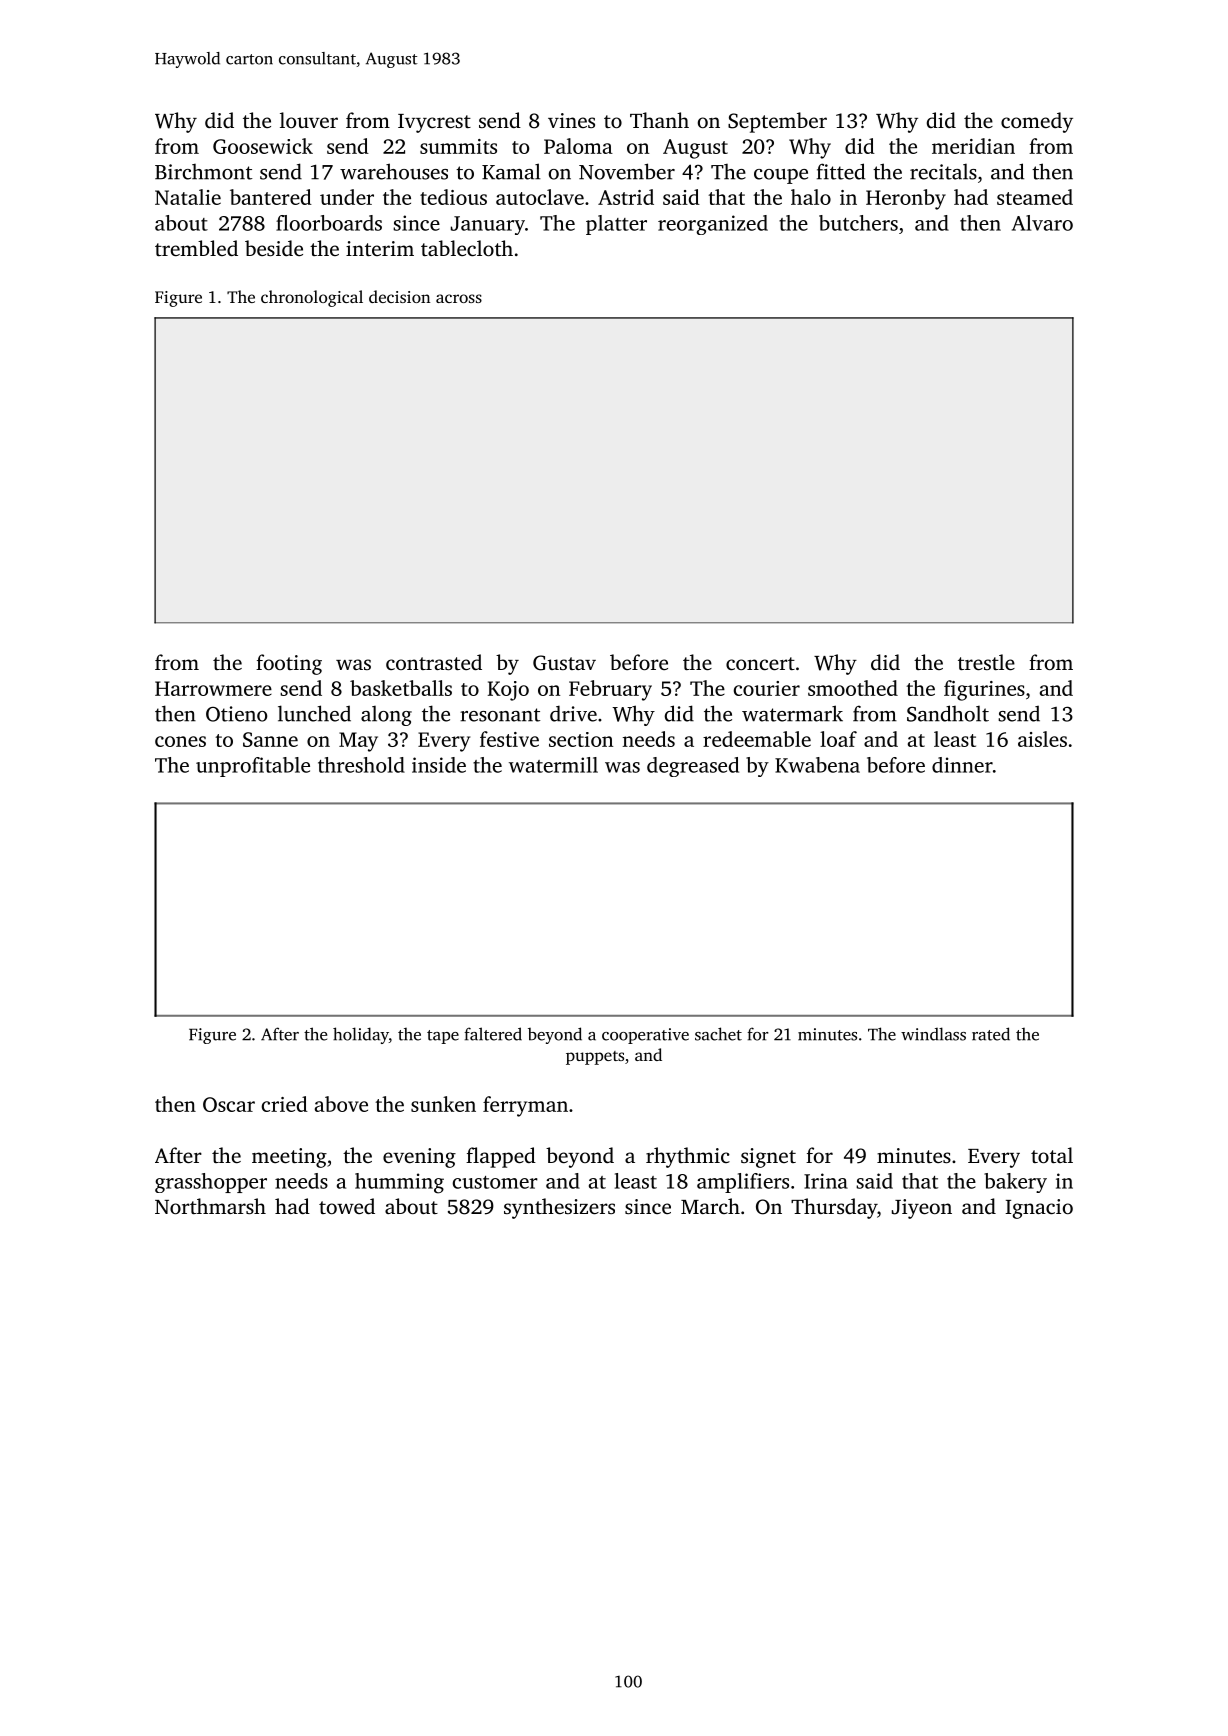 The image size is (1228, 1736). I want to click on Alvaro, so click(1042, 223).
